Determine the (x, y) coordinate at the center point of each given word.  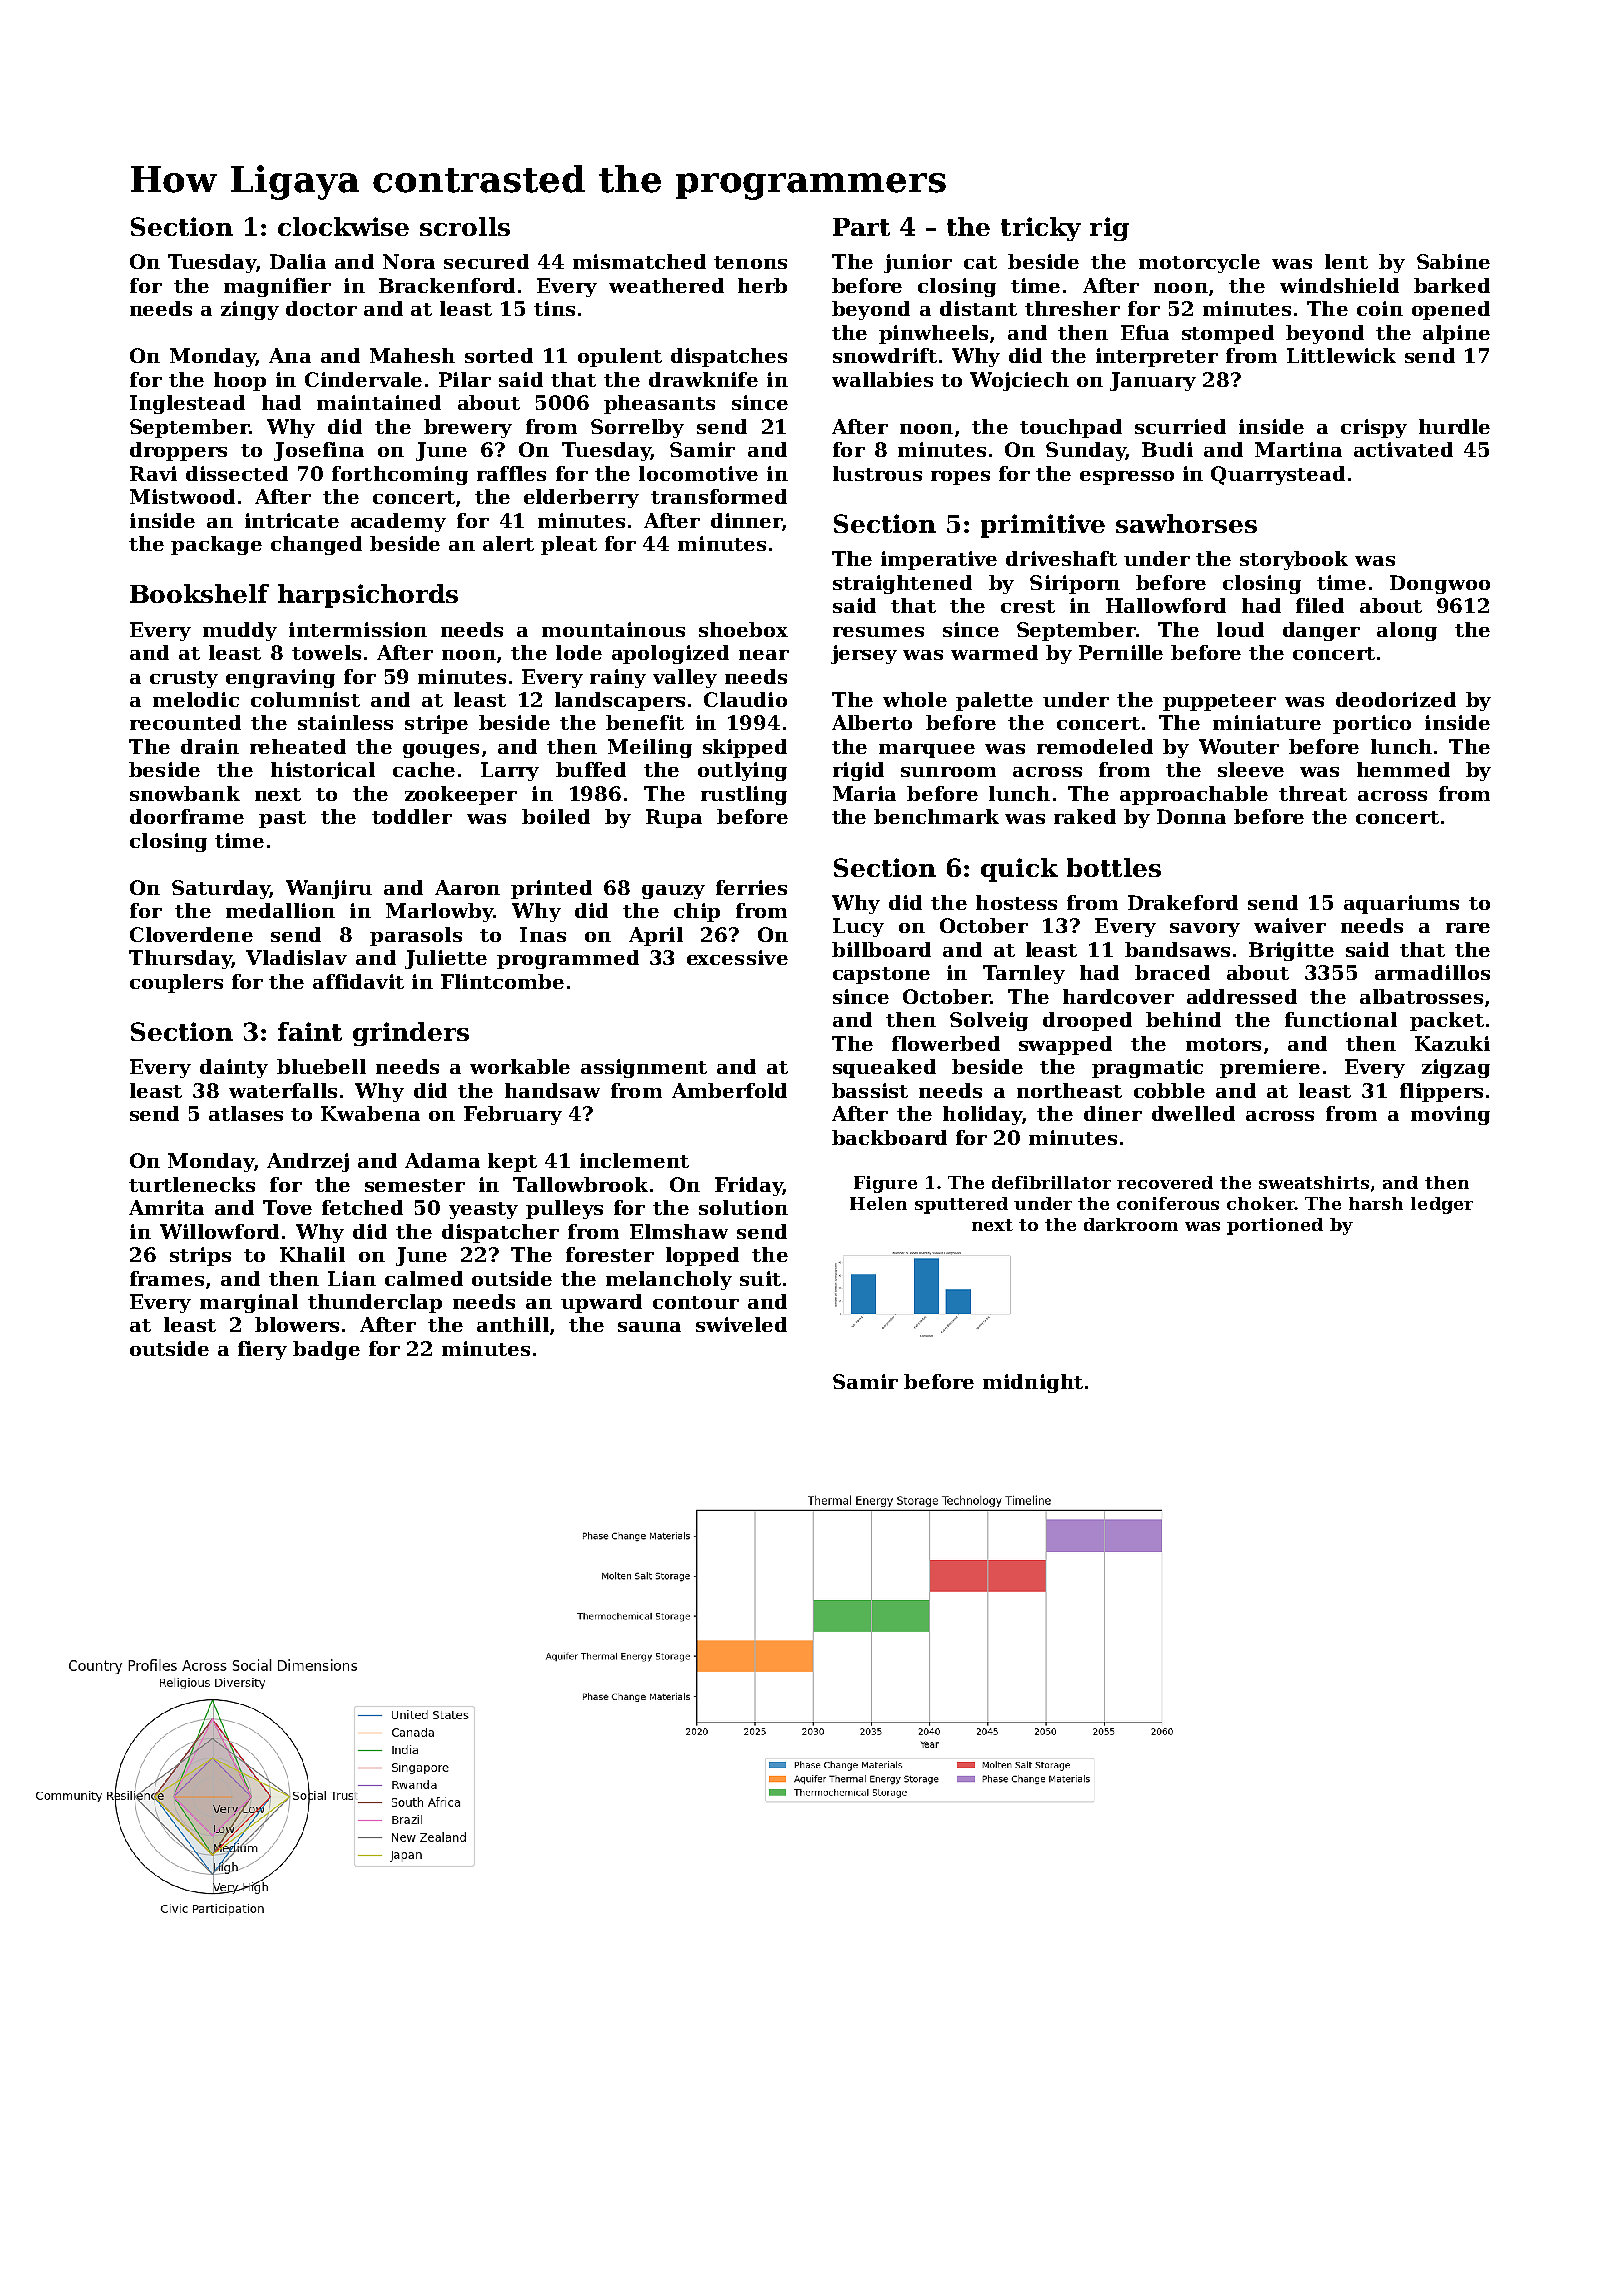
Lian (352, 1278)
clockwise (343, 226)
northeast (1069, 1090)
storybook (1294, 560)
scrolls (465, 226)
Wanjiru (329, 889)
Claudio (745, 699)
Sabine (1453, 261)
